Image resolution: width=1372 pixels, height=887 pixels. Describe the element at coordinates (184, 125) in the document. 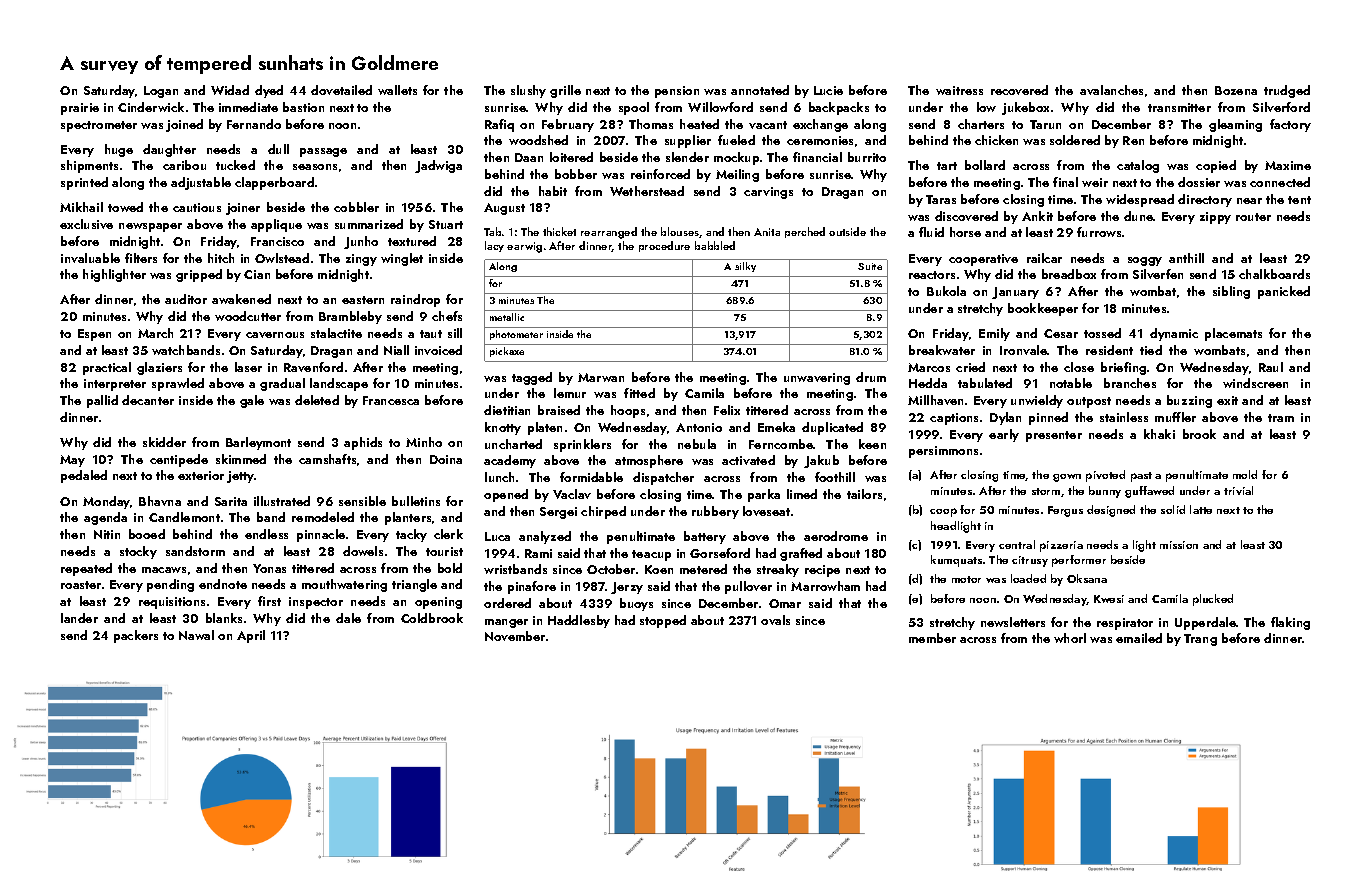

I see `joined` at that location.
